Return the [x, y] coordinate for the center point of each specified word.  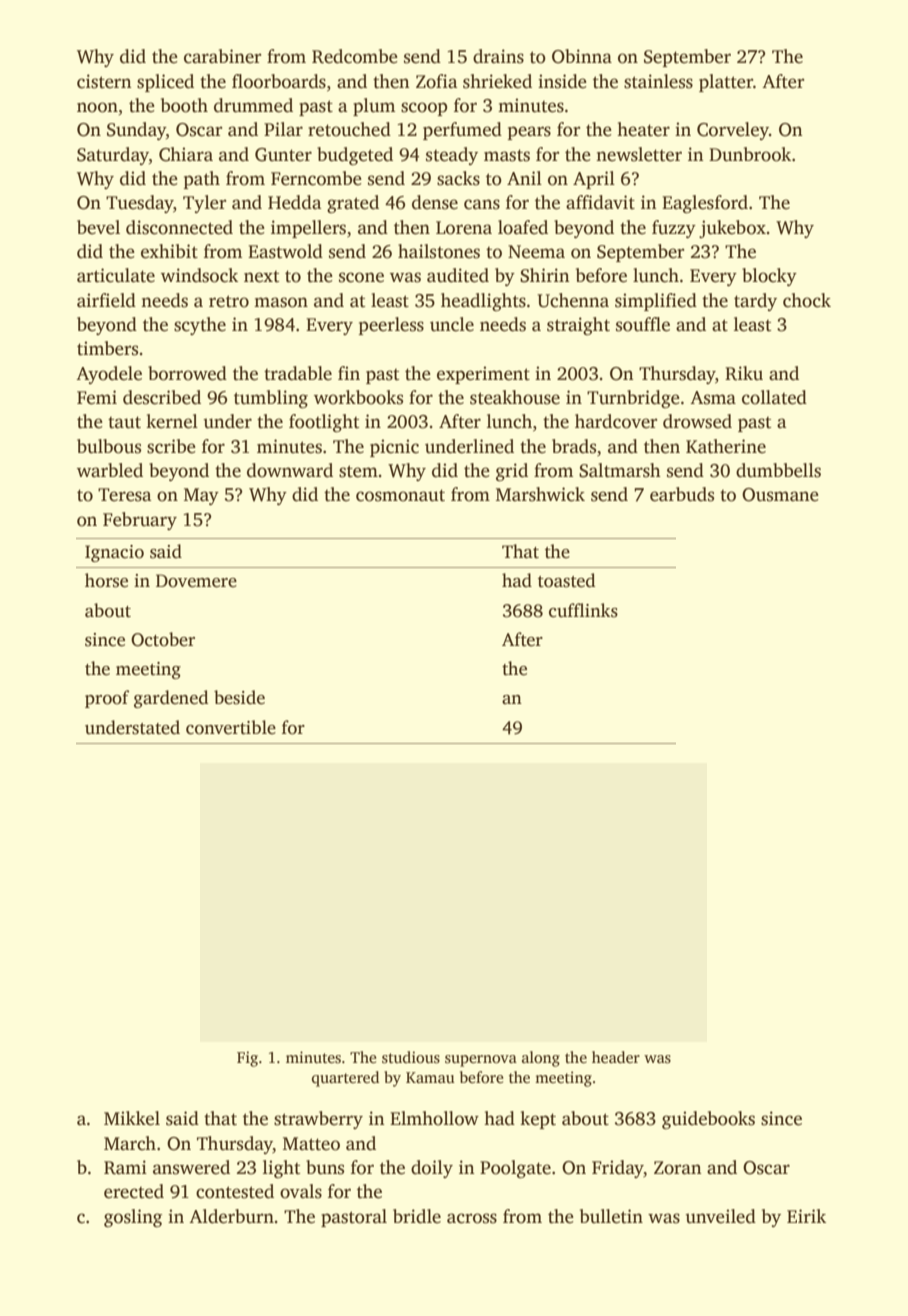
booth [184, 105]
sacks [458, 178]
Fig [247, 1059]
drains [498, 56]
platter [726, 83]
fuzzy [674, 229]
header [616, 1057]
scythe [200, 326]
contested [235, 1191]
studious [411, 1057]
